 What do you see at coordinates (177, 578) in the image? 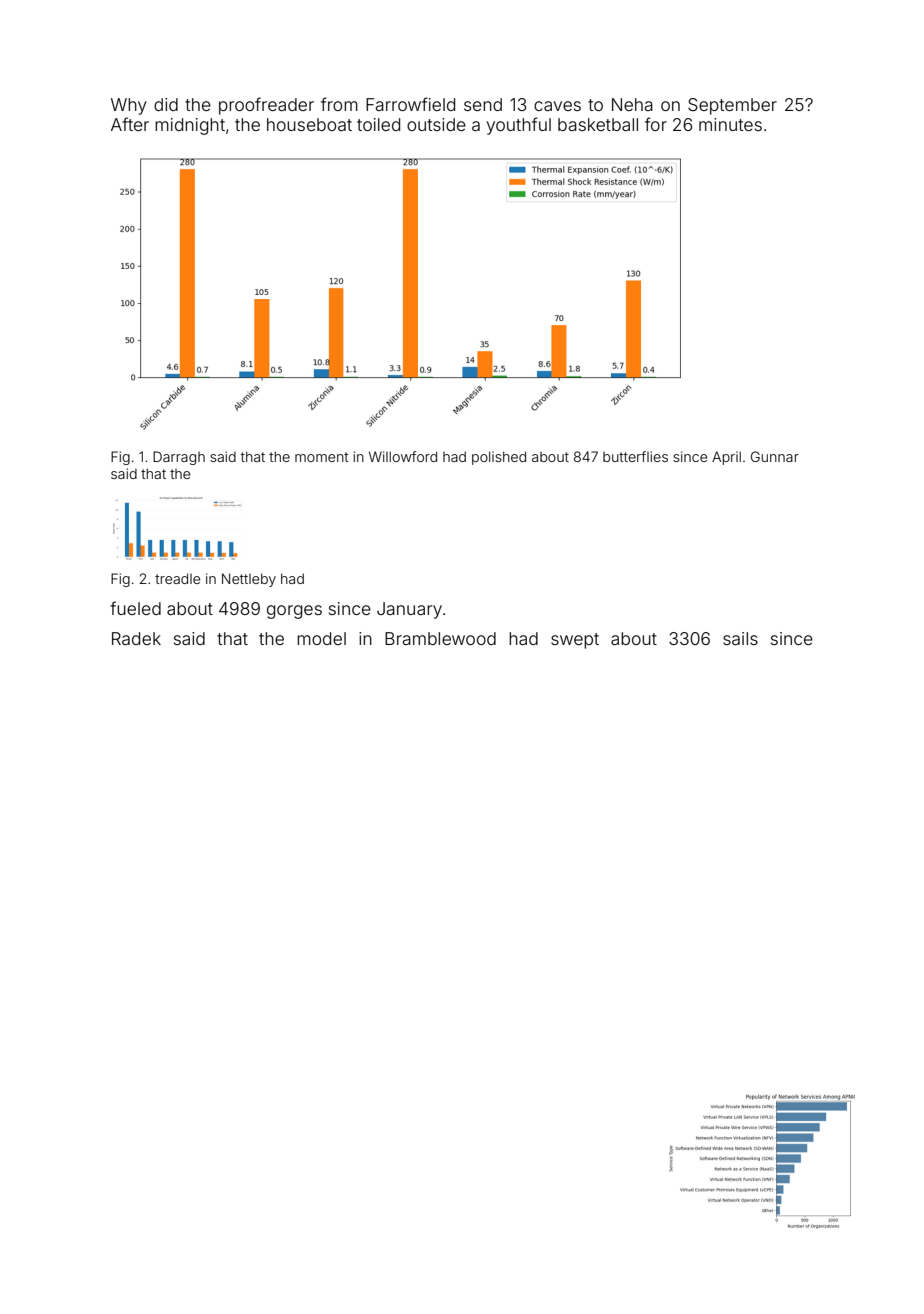
I see `treadle` at bounding box center [177, 578].
